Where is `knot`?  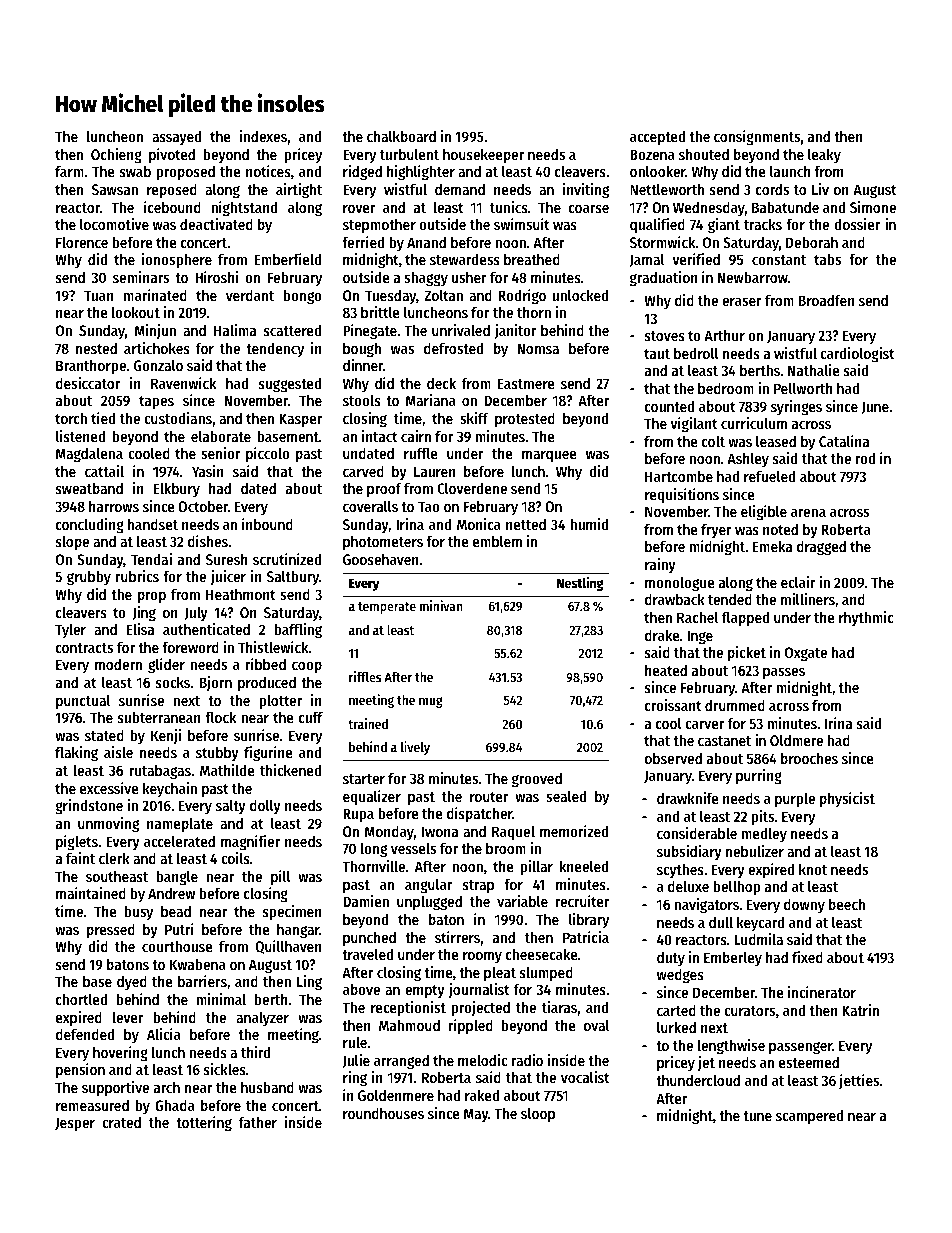 knot is located at coordinates (813, 869).
